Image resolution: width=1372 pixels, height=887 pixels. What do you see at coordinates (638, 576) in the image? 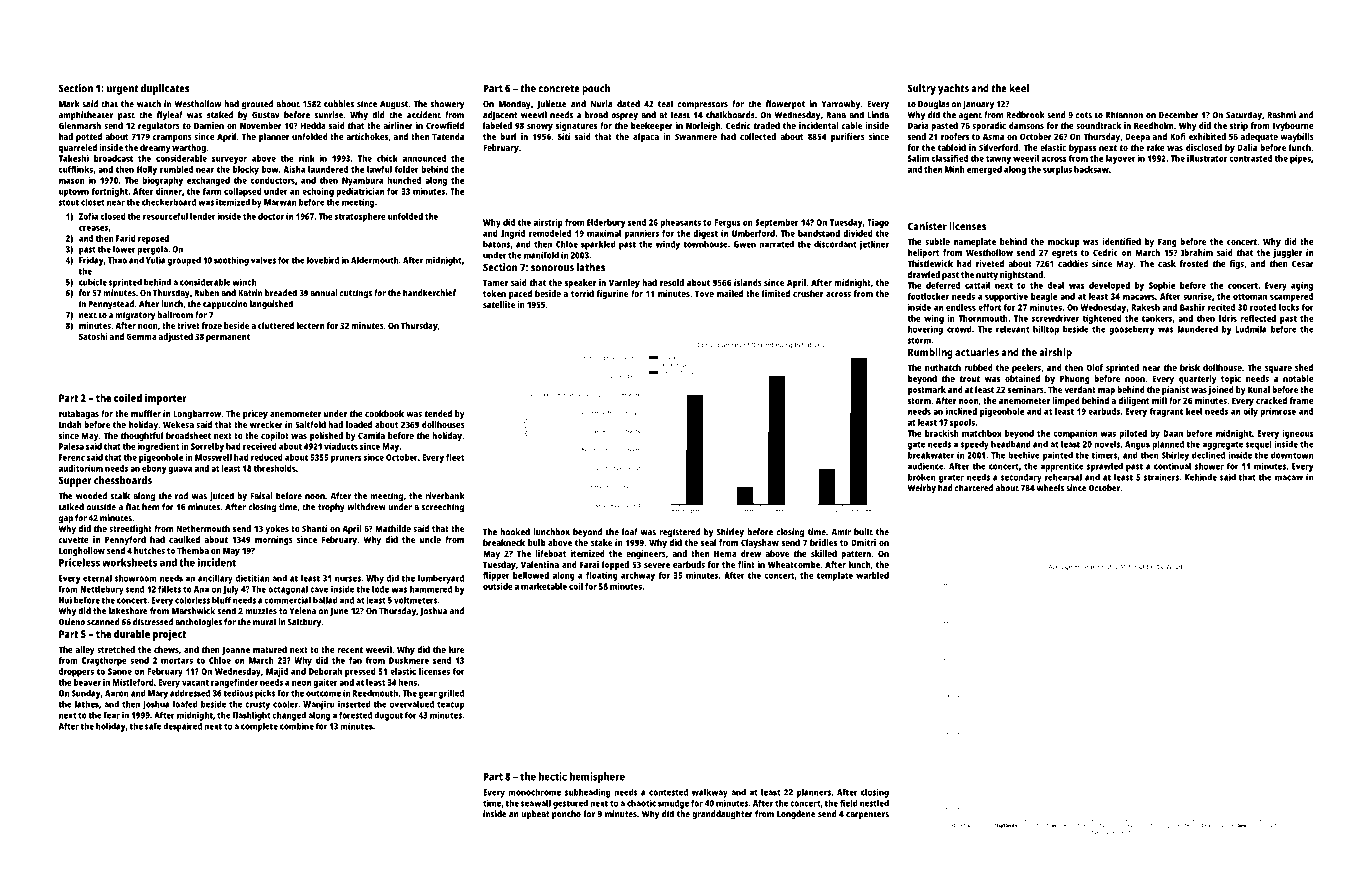
I see `archway` at bounding box center [638, 576].
